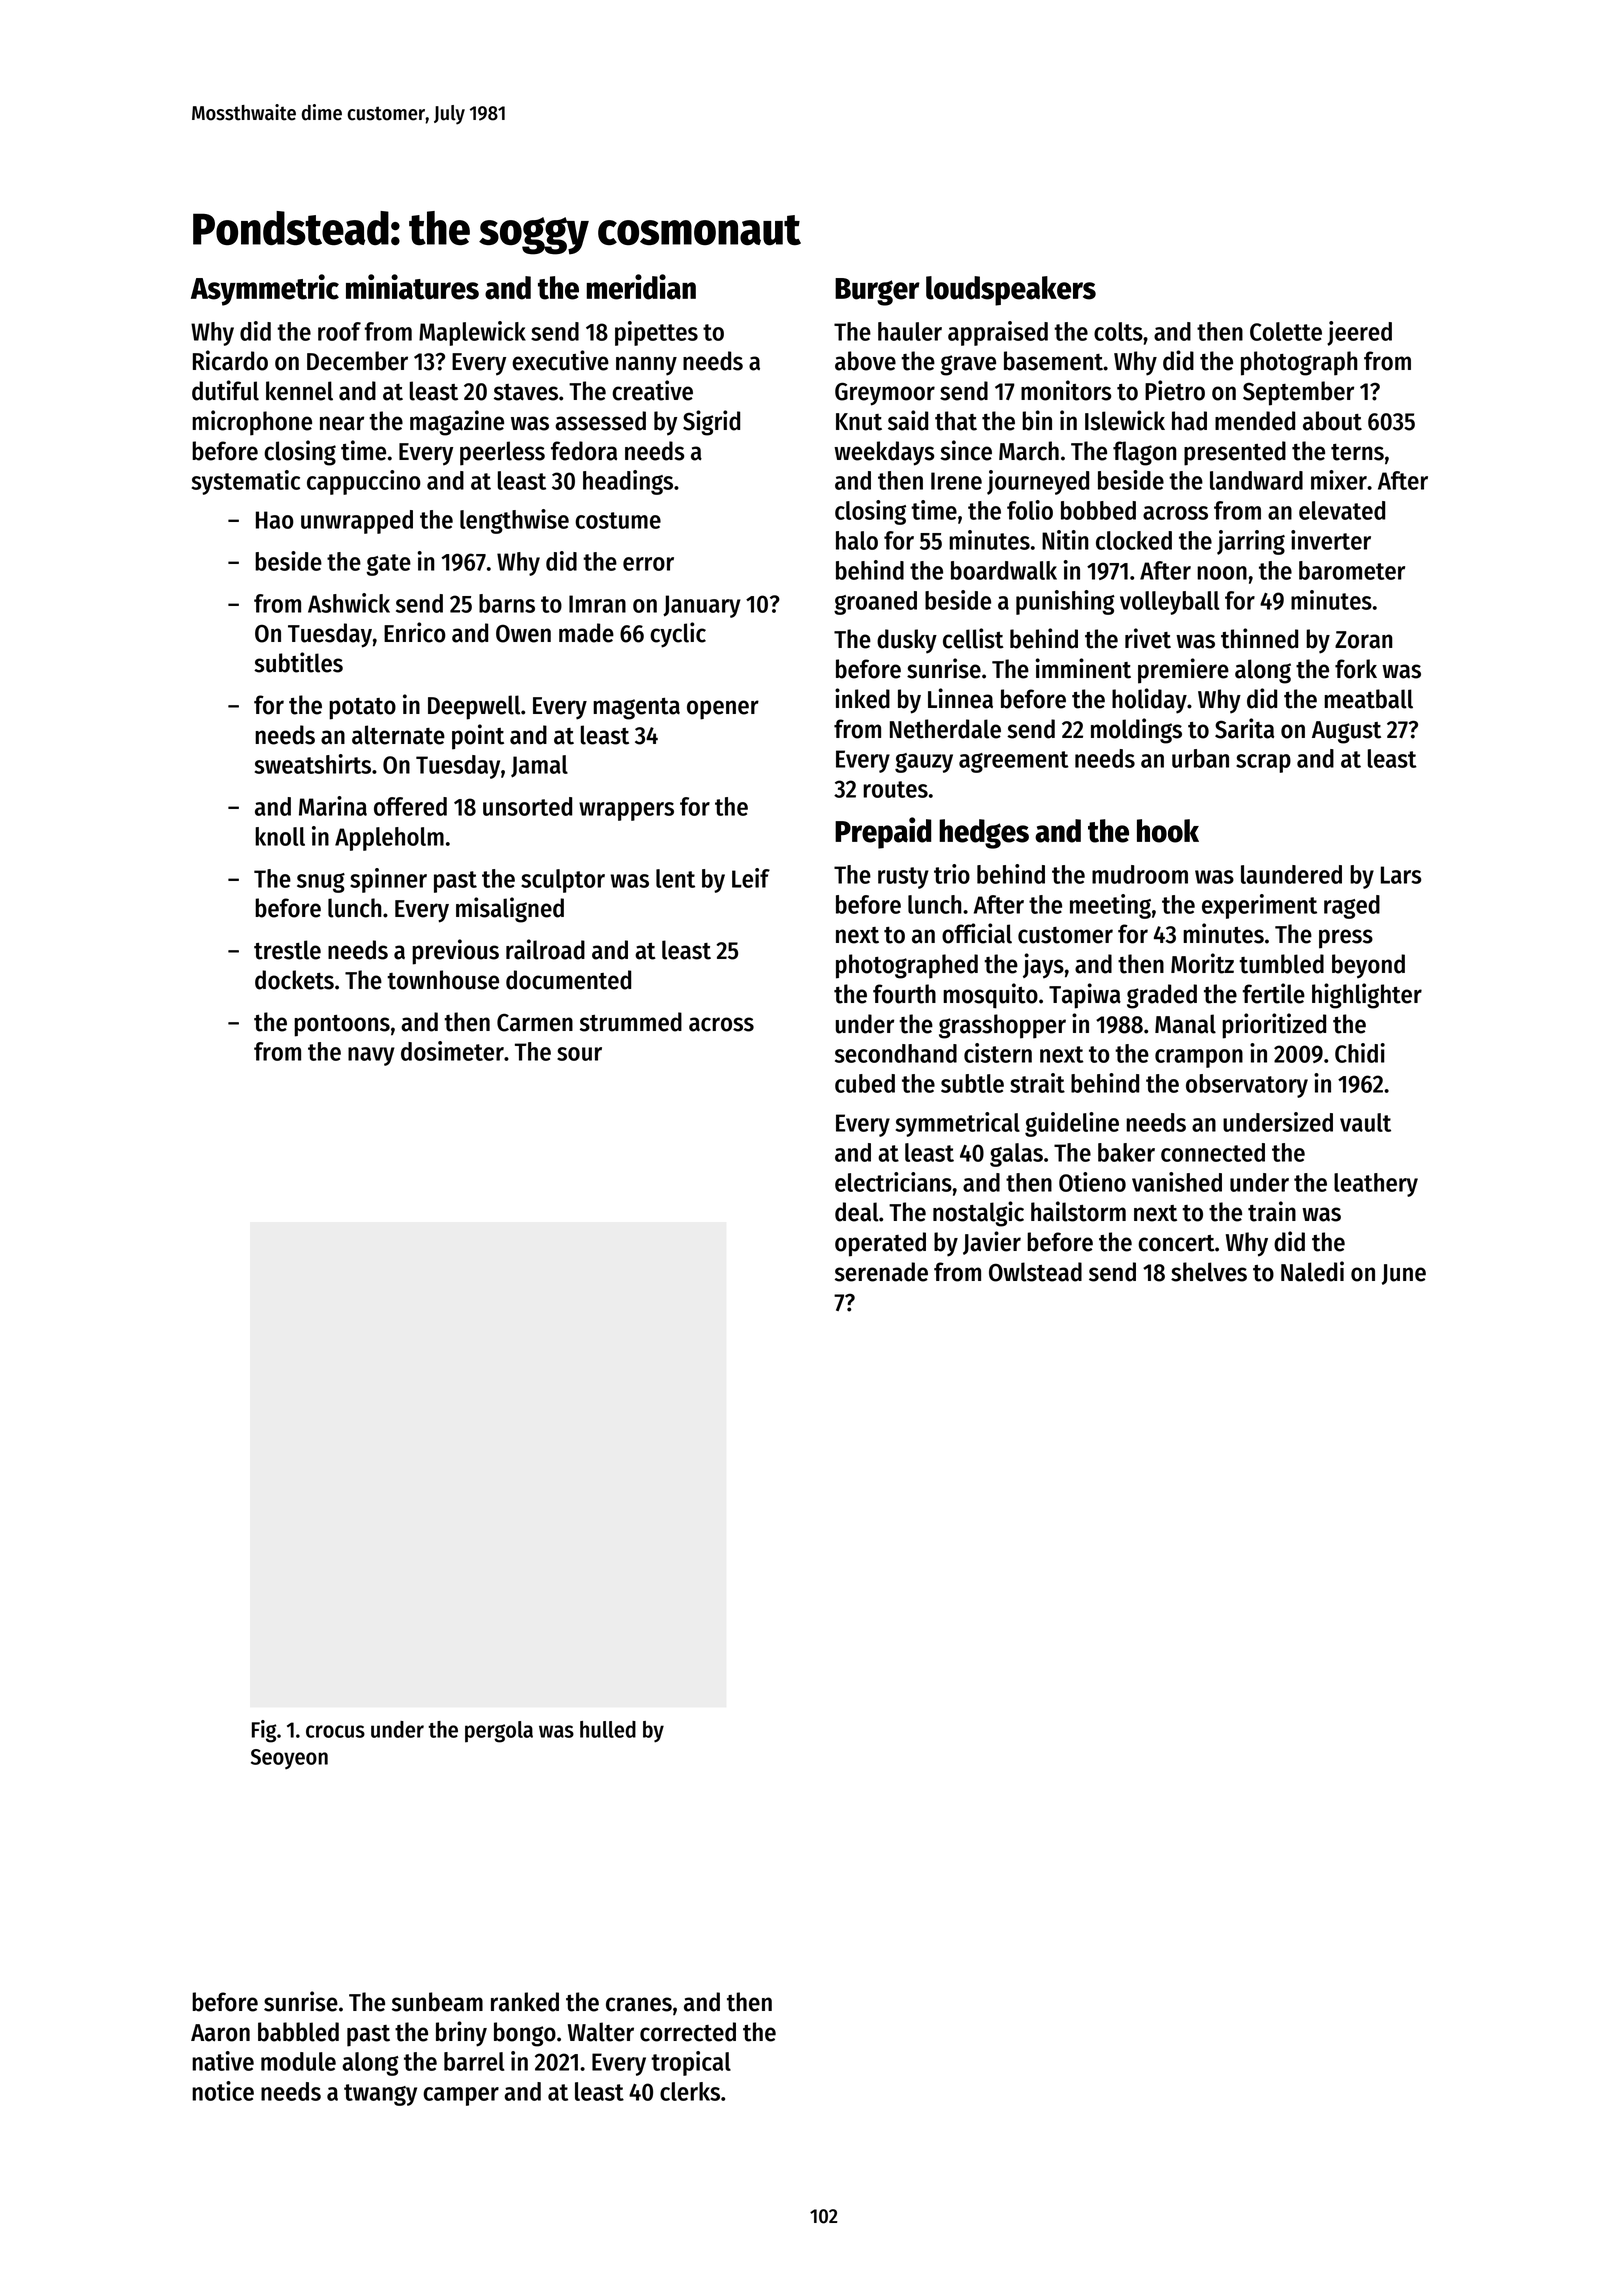  I want to click on Colette, so click(1286, 331).
